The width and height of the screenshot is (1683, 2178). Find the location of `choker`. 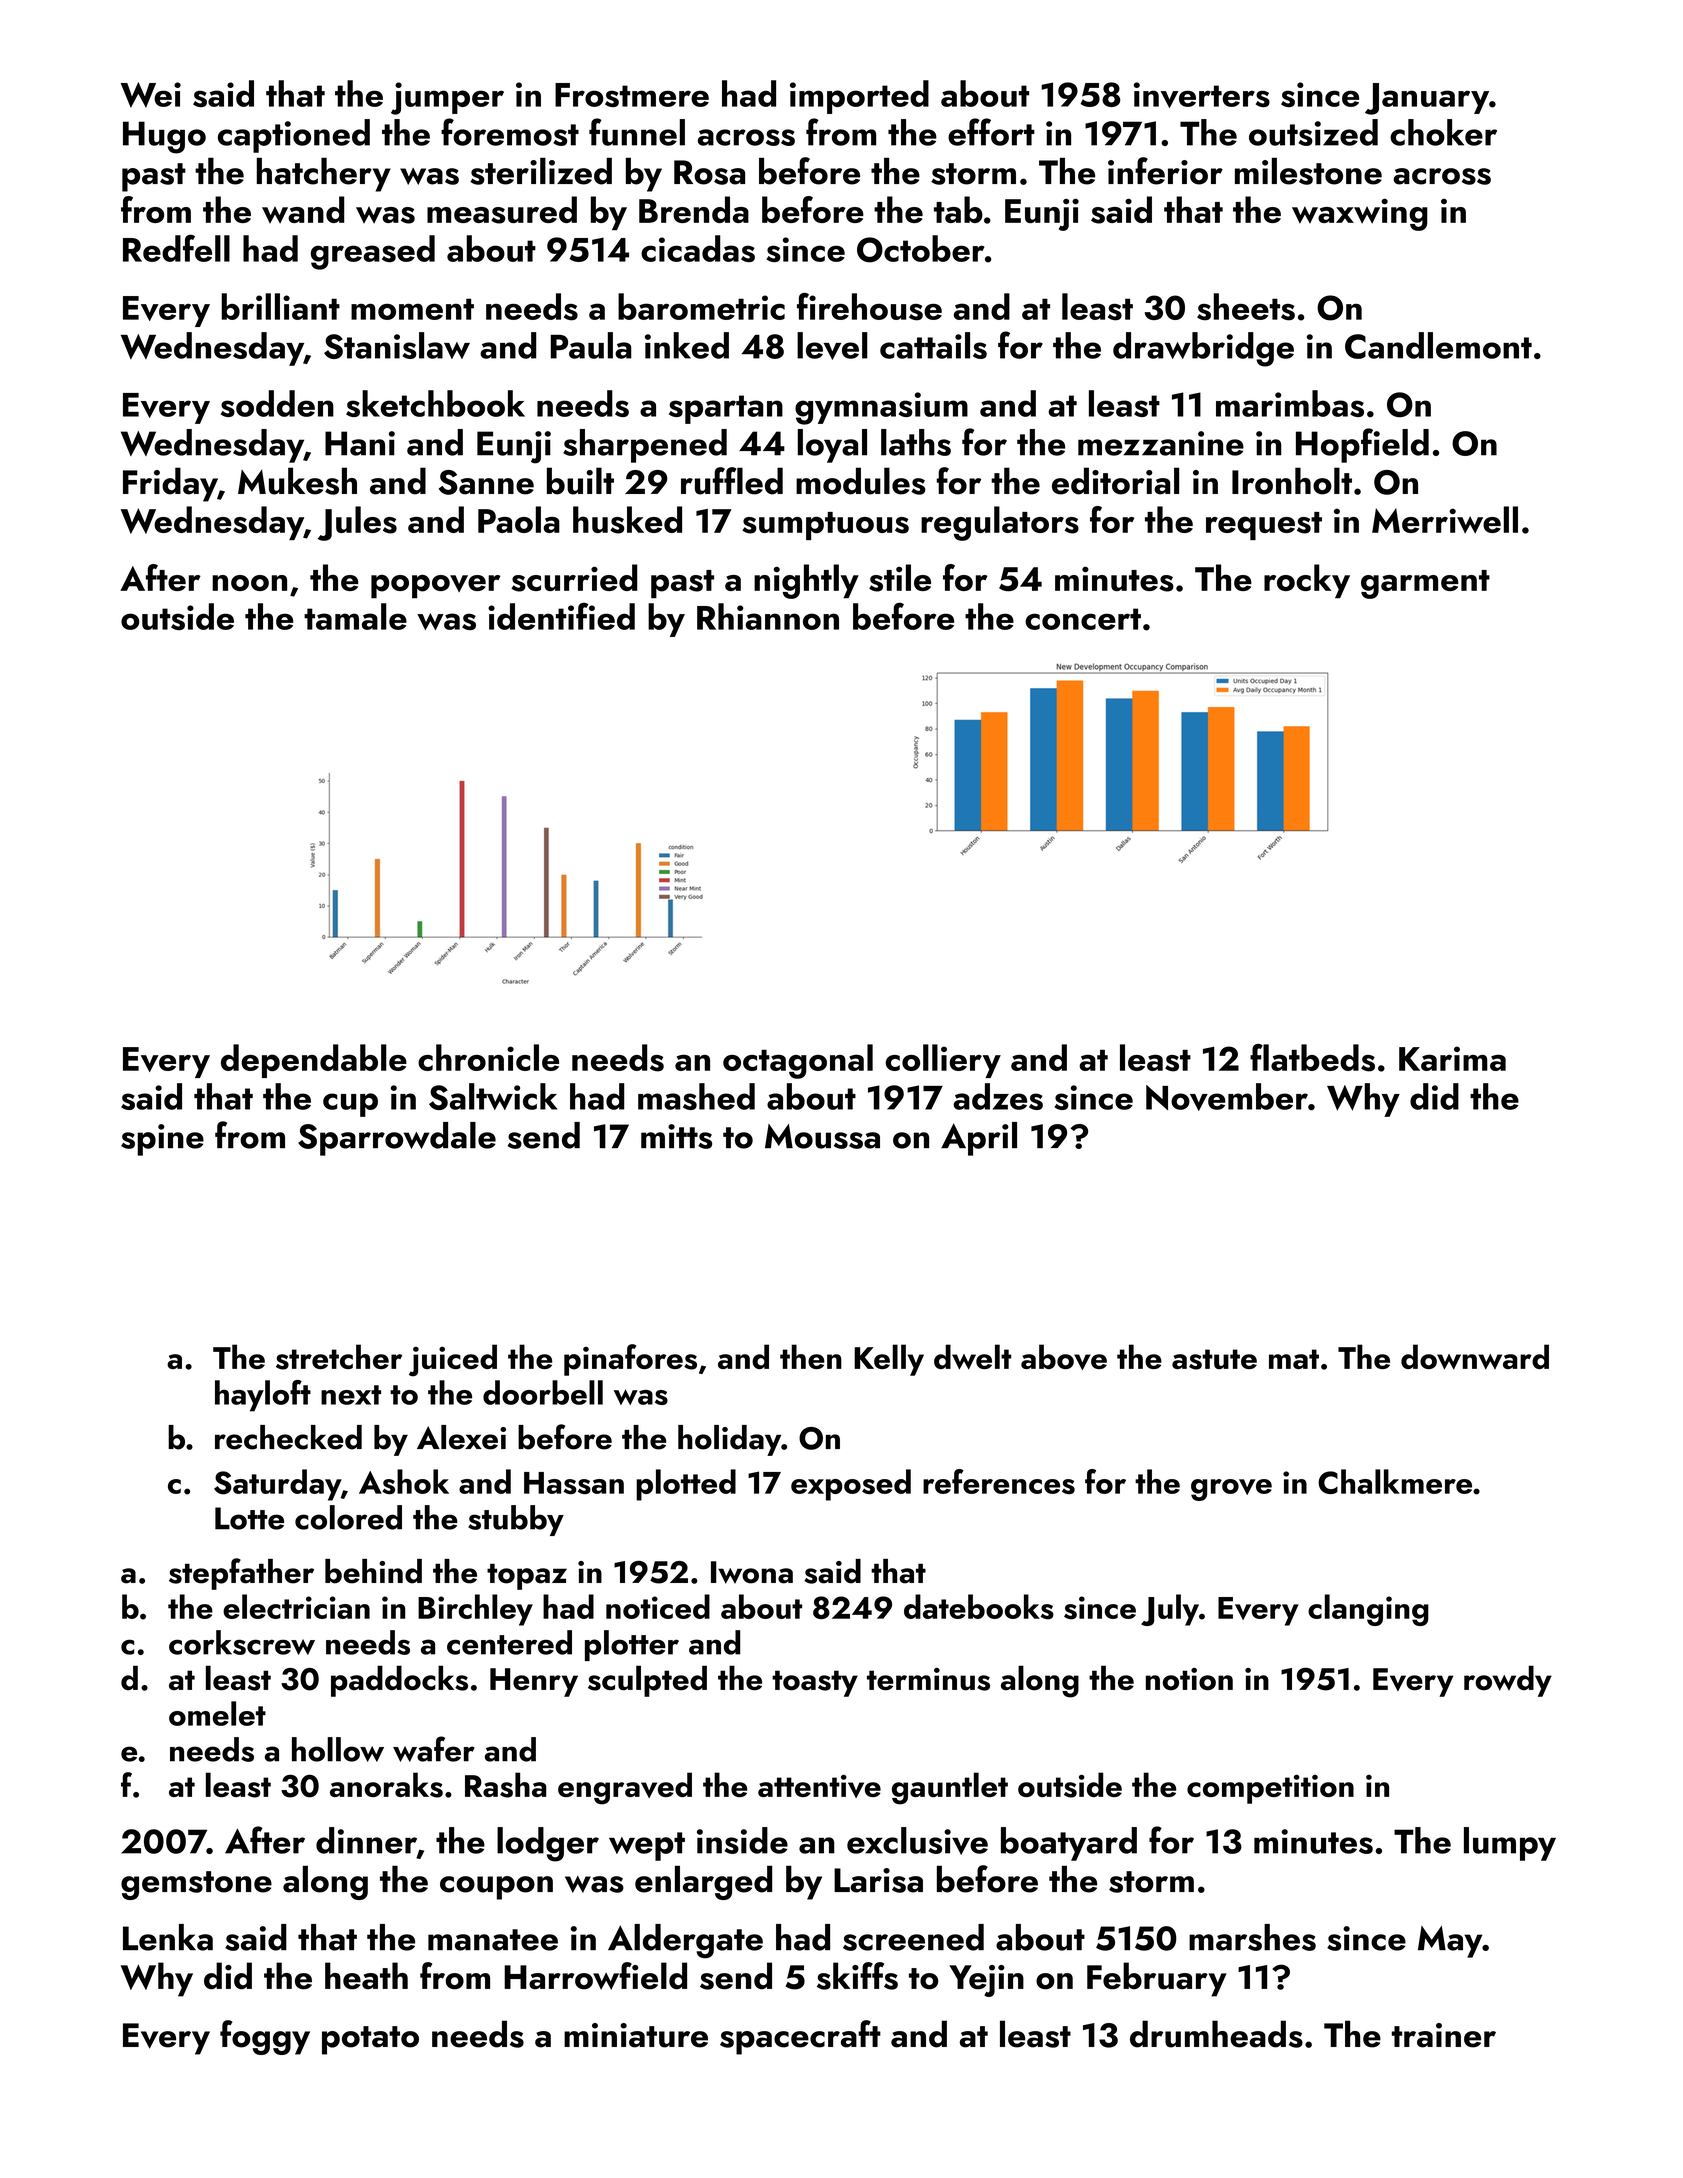

choker is located at coordinates (1443, 132).
